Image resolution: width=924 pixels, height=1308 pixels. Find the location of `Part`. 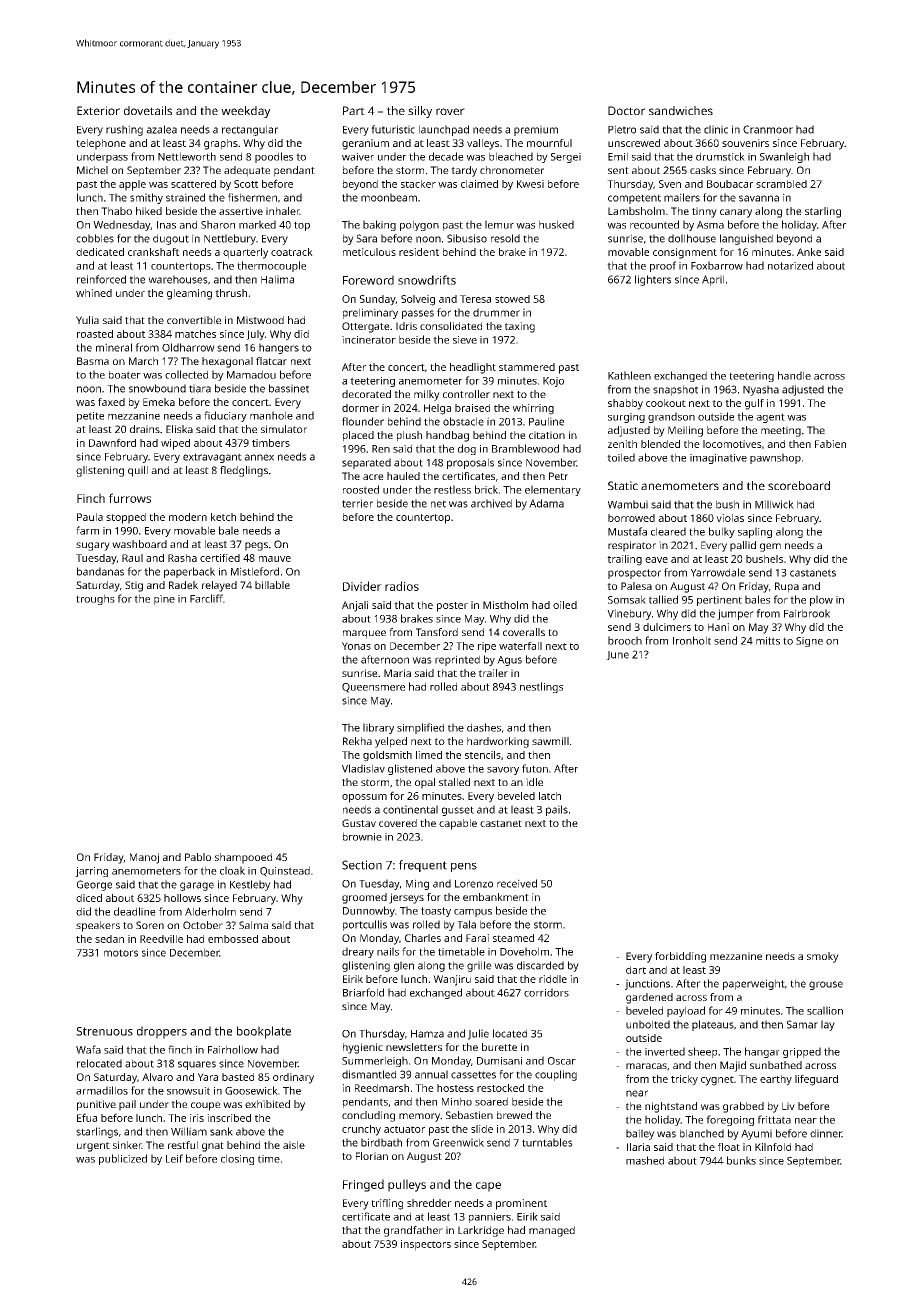

Part is located at coordinates (354, 110).
